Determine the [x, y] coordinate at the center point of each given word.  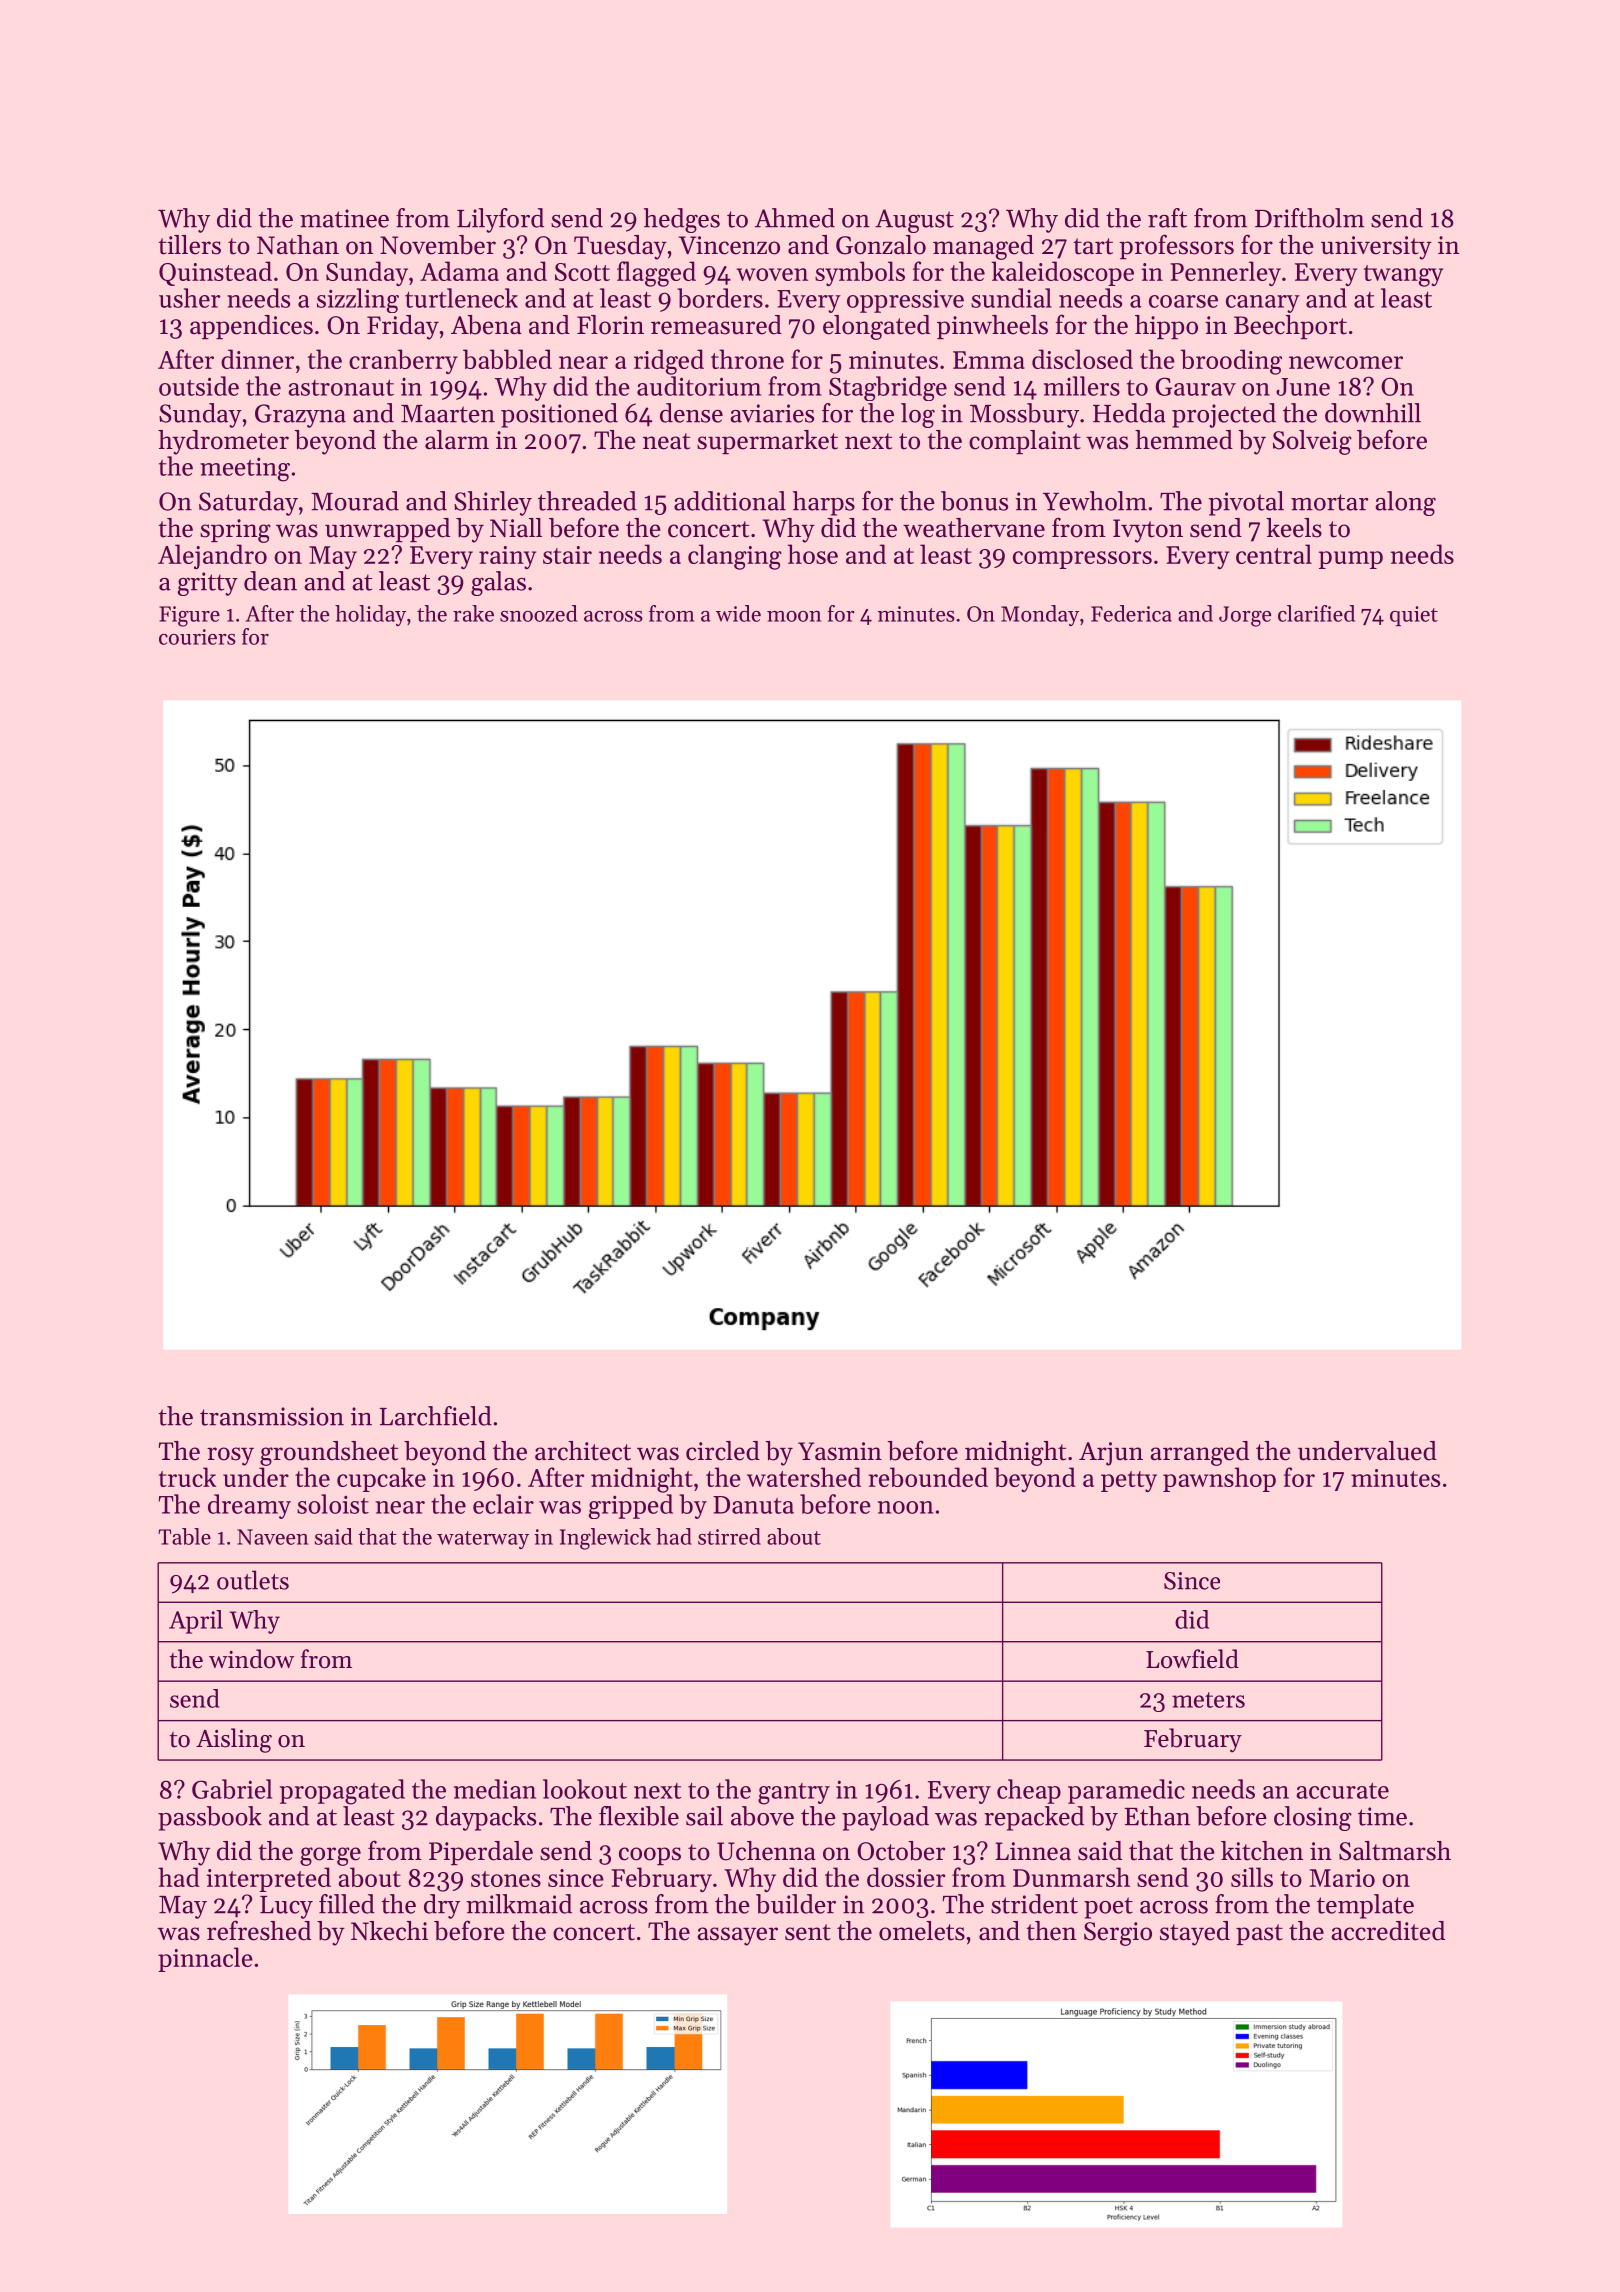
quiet [1414, 616]
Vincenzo [729, 245]
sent [808, 1932]
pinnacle [205, 1959]
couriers [197, 637]
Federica [1131, 613]
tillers [189, 245]
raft [1167, 218]
